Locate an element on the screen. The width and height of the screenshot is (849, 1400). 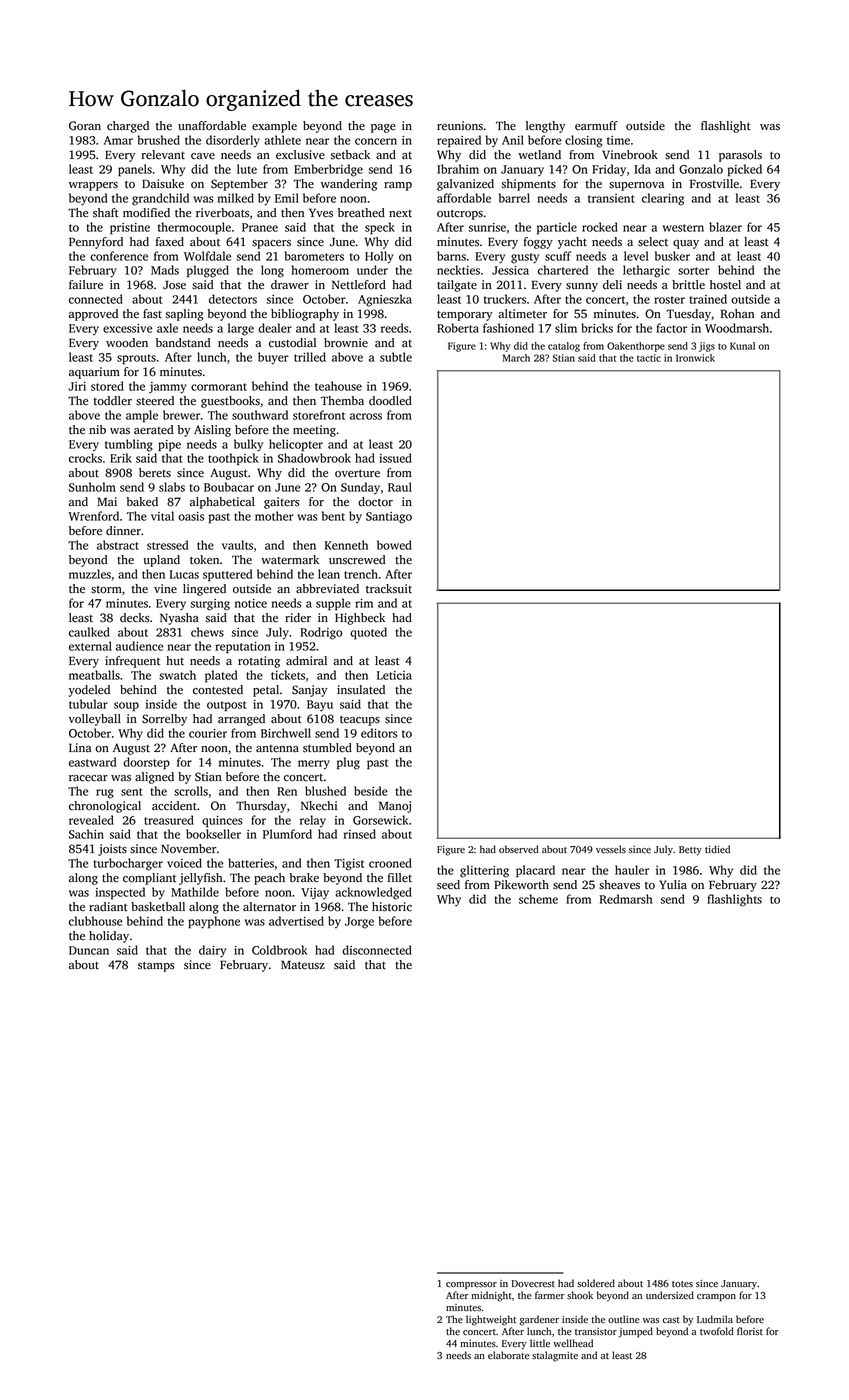
Ironwick is located at coordinates (695, 358).
